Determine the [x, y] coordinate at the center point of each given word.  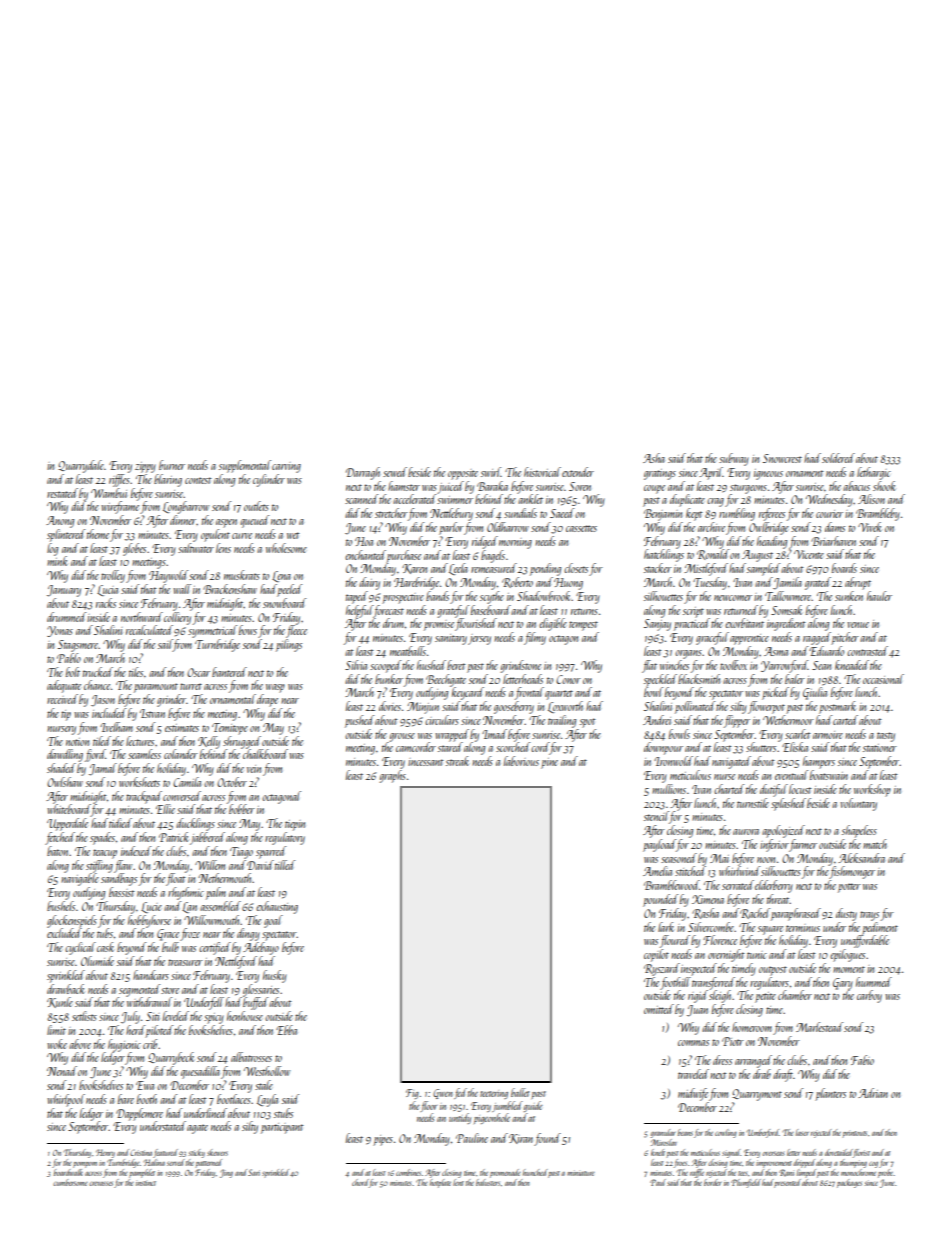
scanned [361, 499]
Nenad [62, 1071]
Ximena [708, 899]
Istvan [152, 713]
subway [734, 459]
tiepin [295, 825]
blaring [168, 480]
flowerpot [766, 707]
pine [549, 763]
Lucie [151, 907]
